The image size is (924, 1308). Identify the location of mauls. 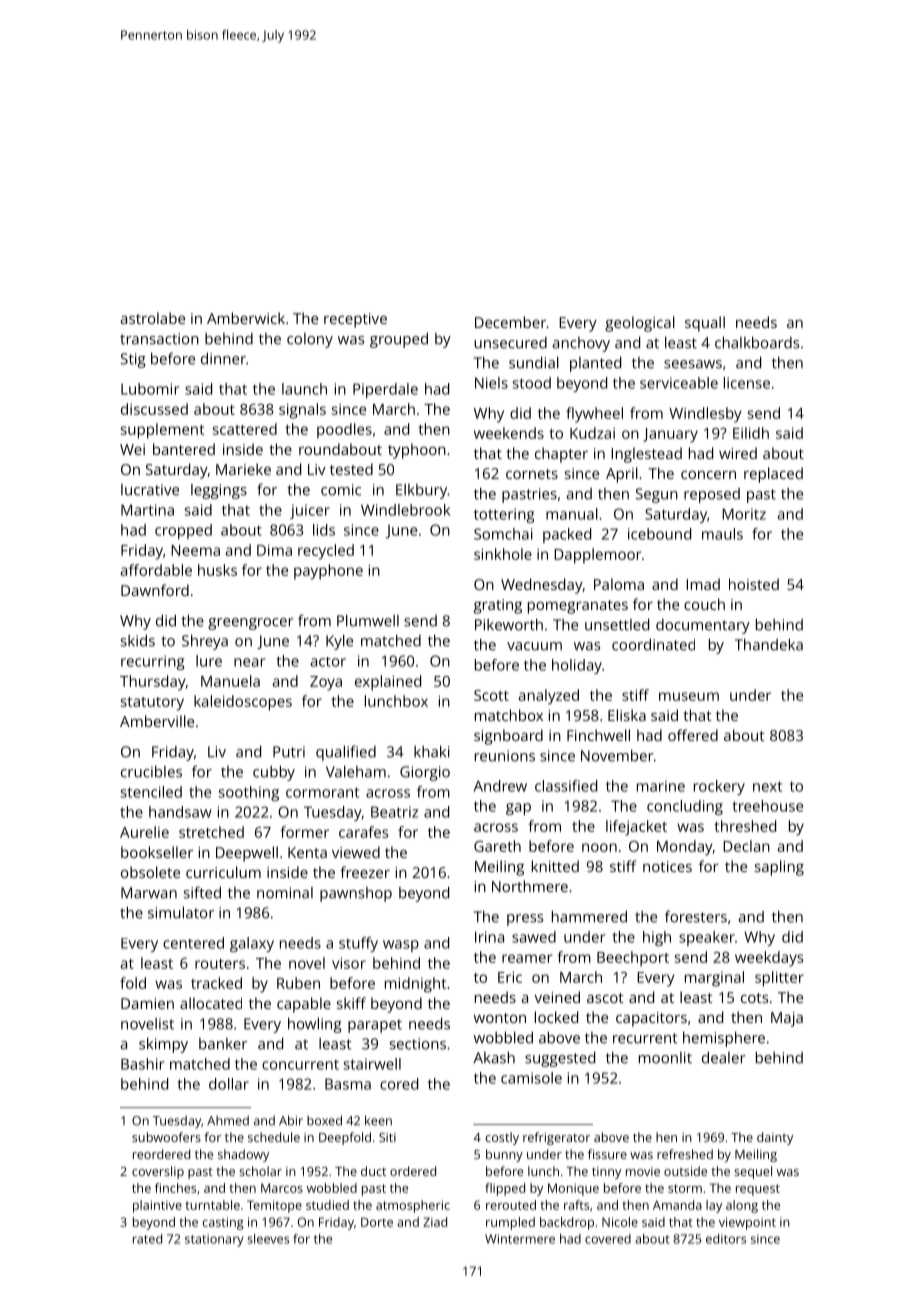
(722, 534).
